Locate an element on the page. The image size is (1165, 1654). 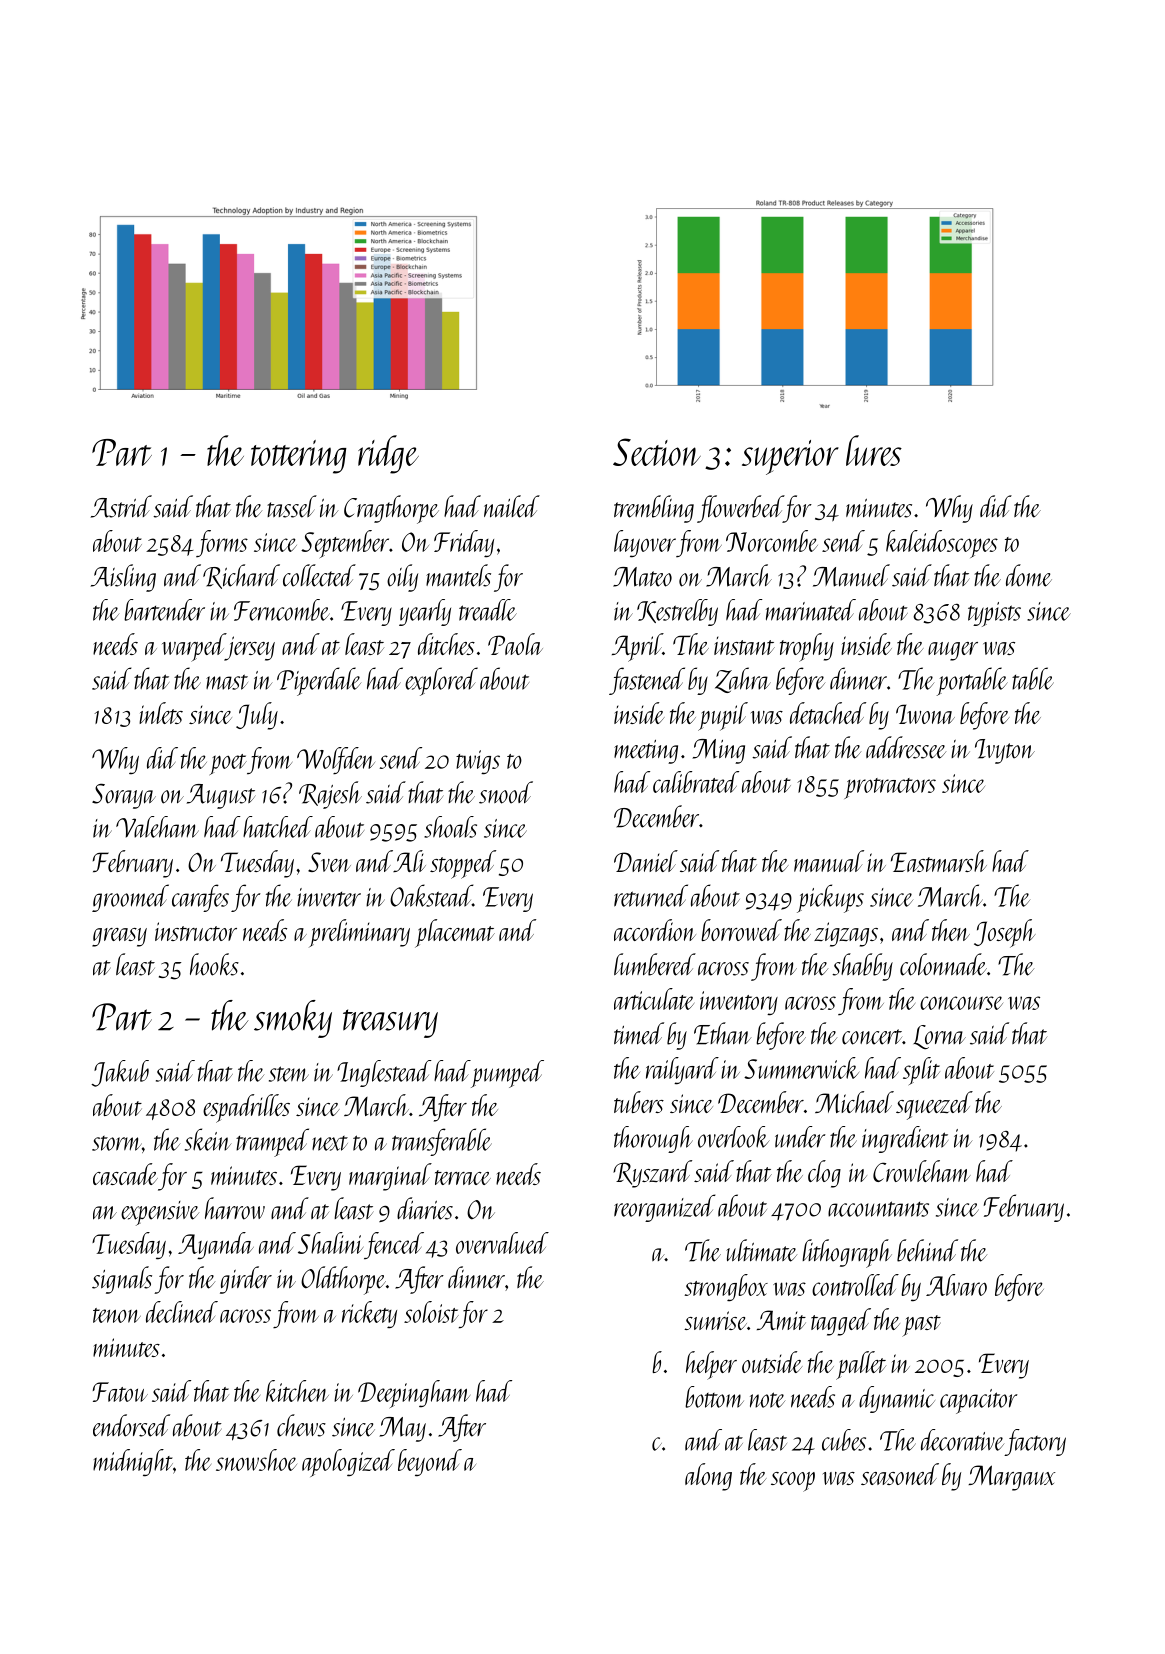
ridge is located at coordinates (388, 454).
